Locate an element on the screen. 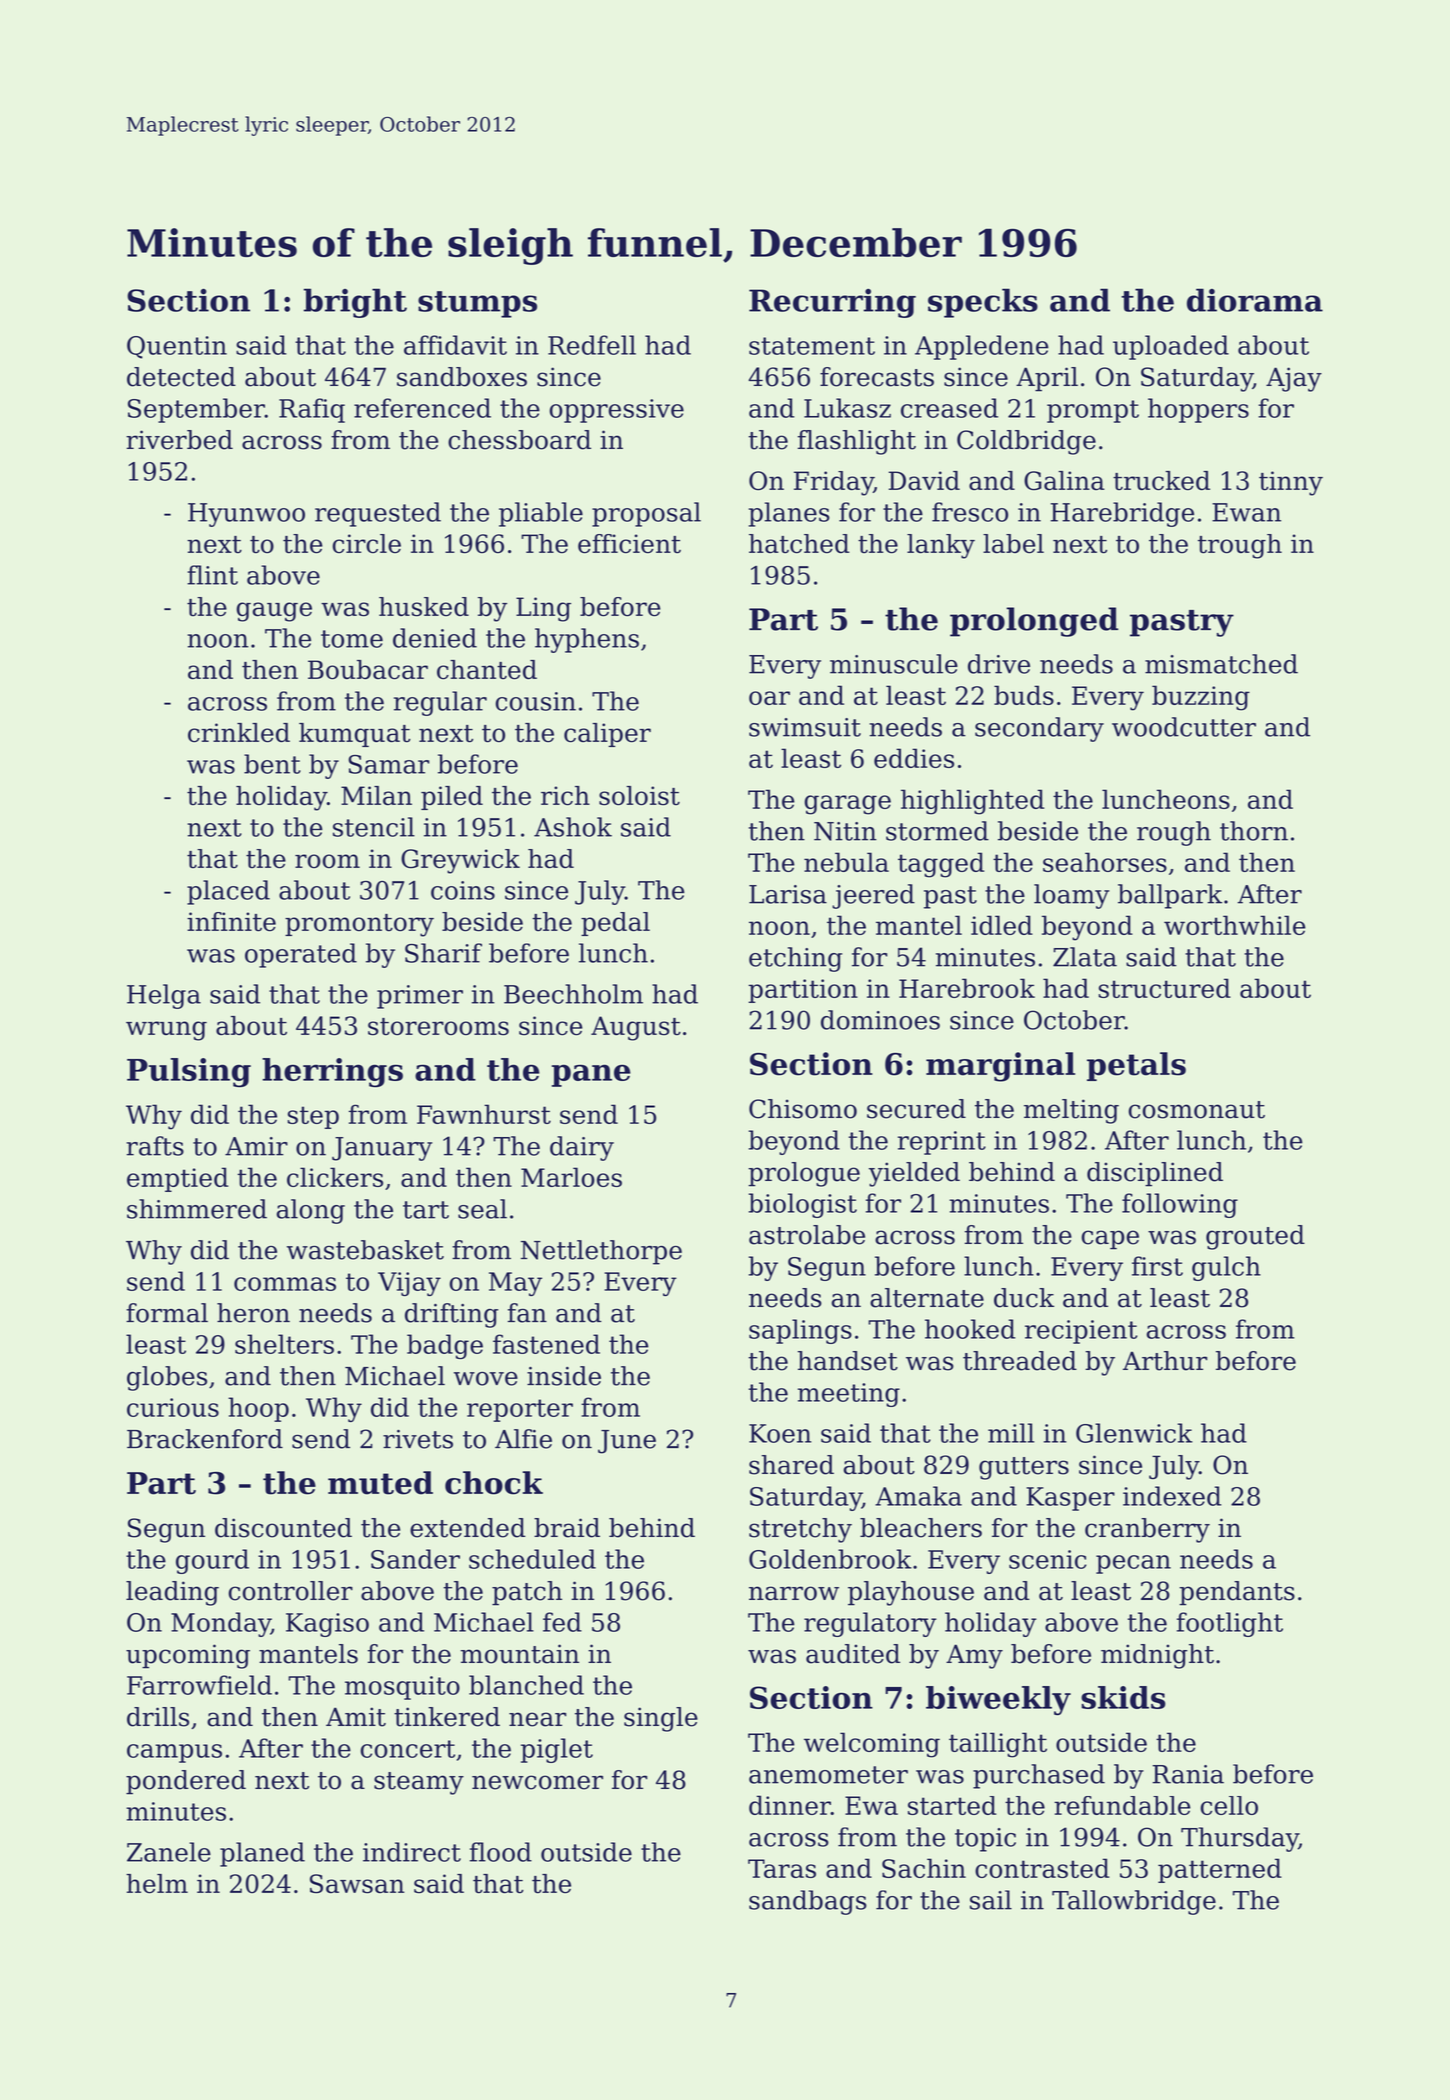  flint is located at coordinates (212, 575).
